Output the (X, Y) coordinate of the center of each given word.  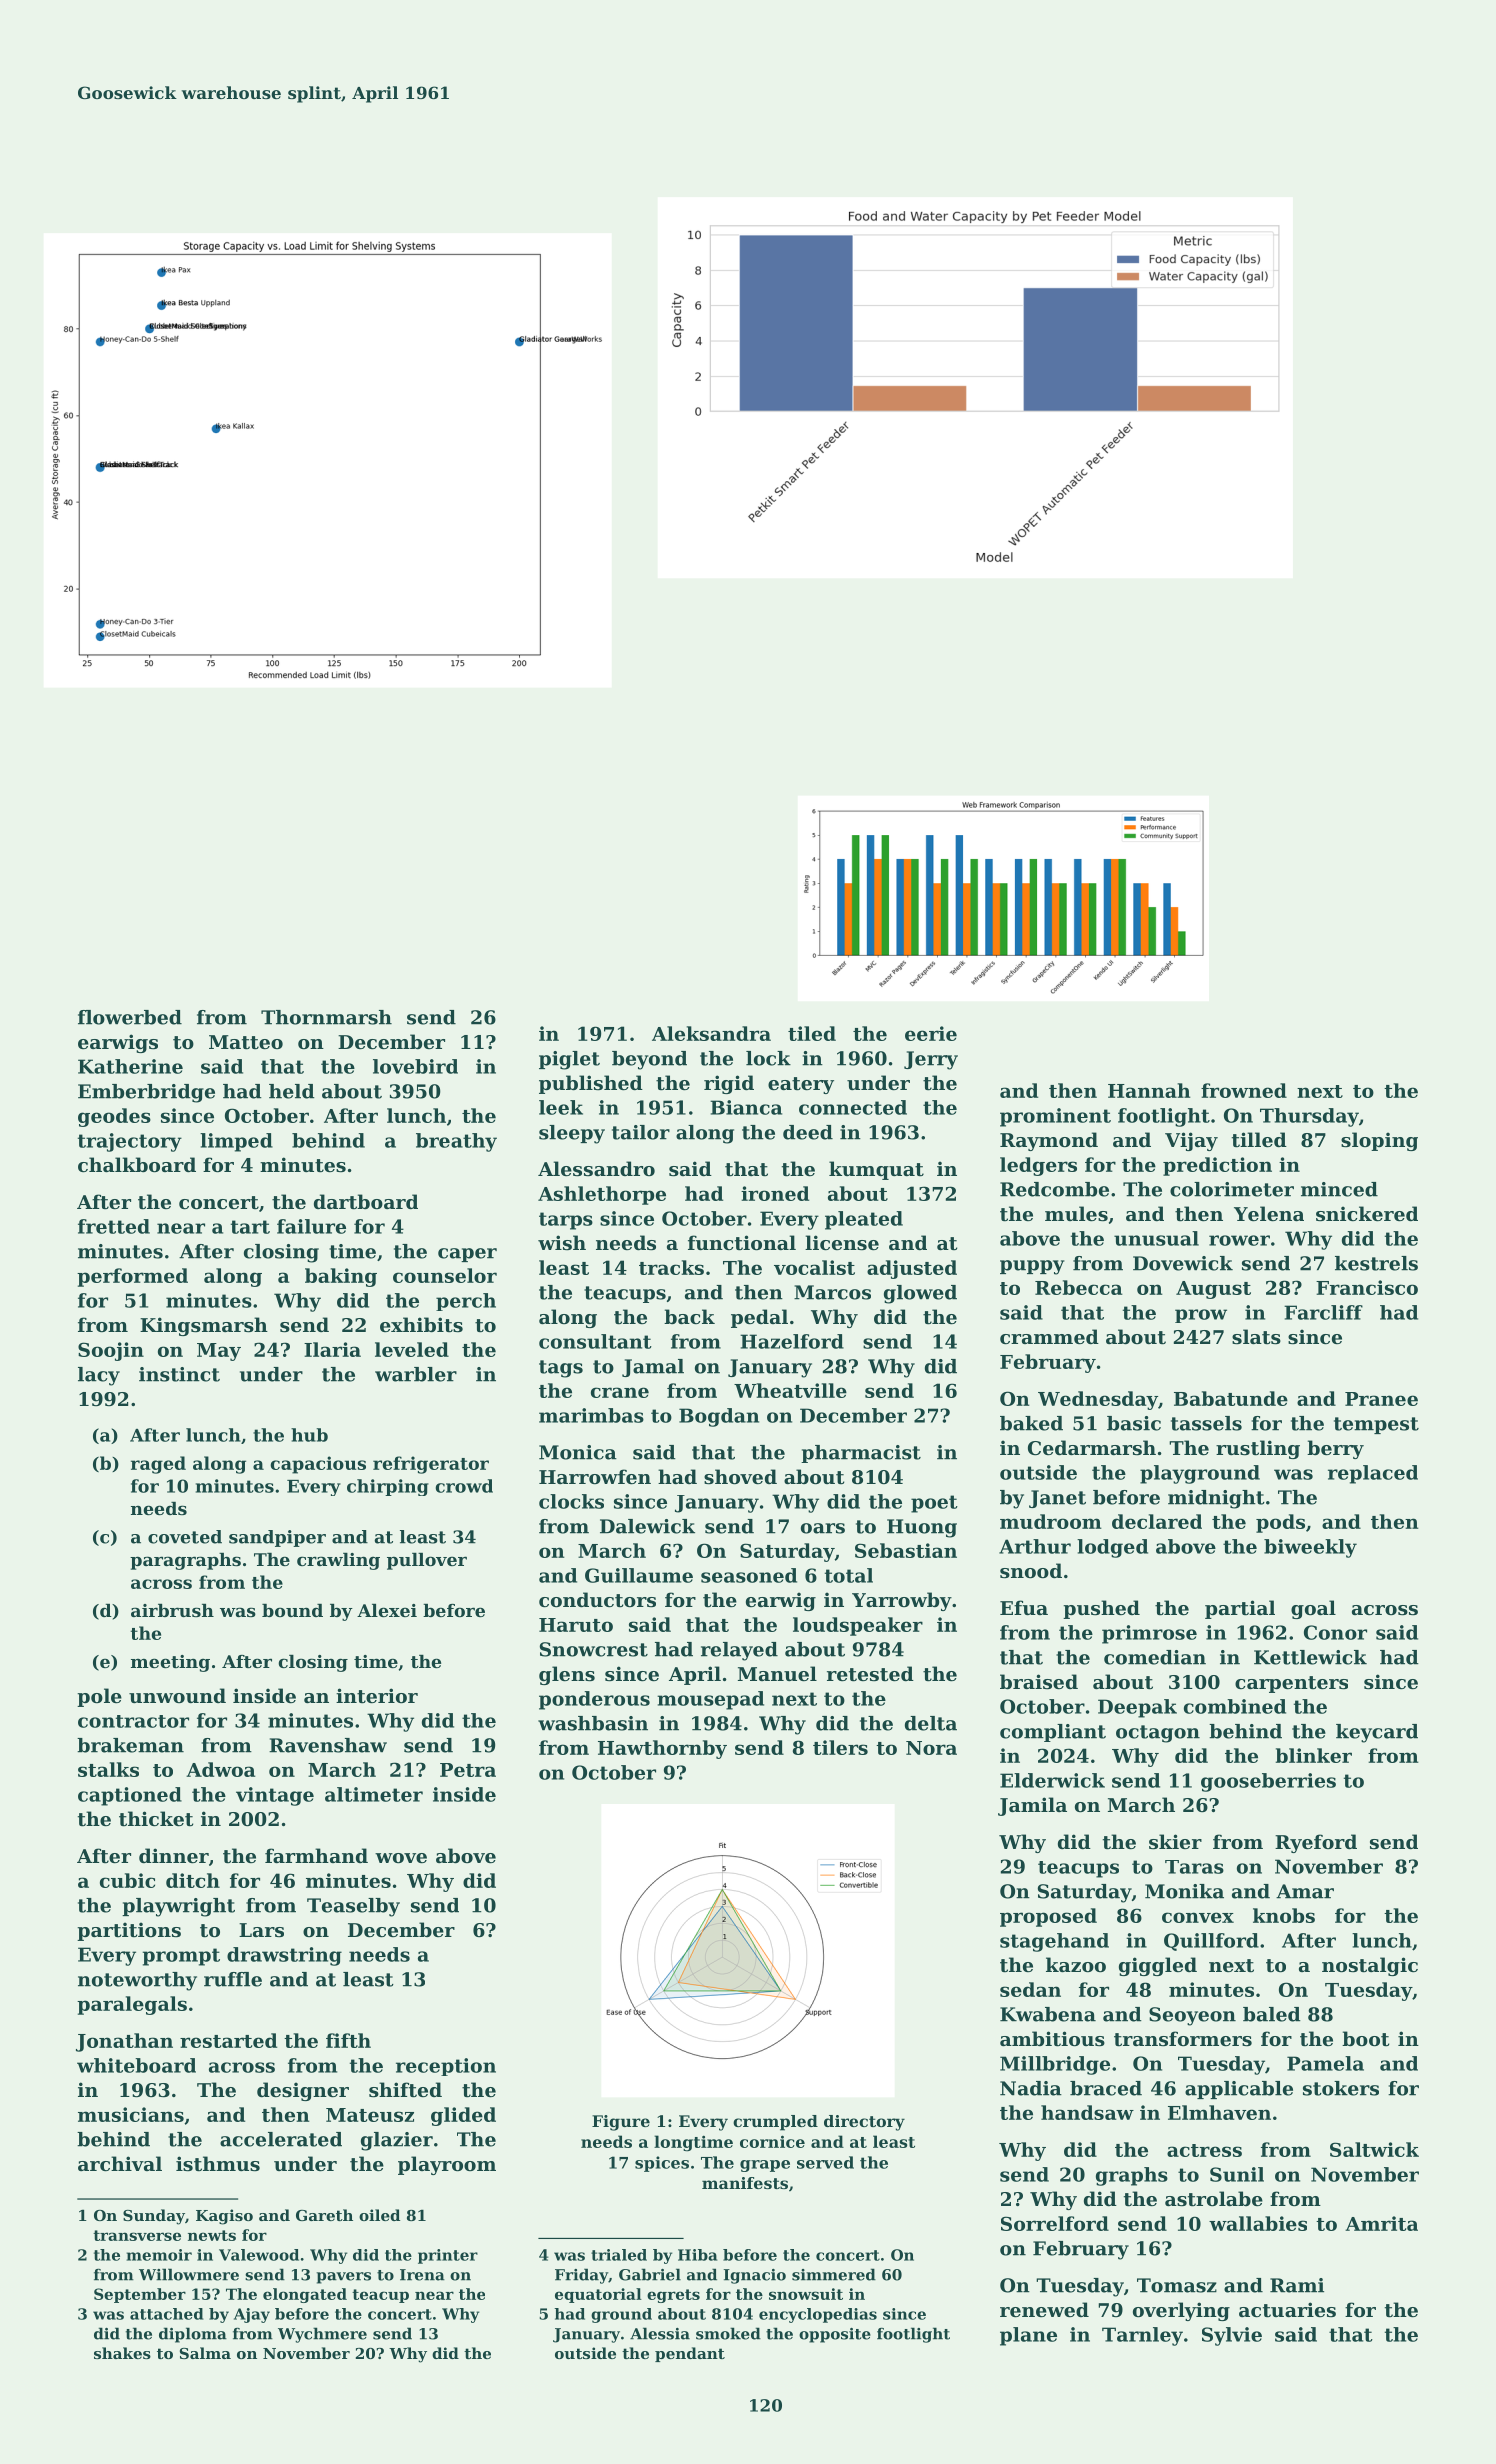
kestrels (1376, 1263)
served (825, 2162)
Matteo (246, 1042)
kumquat (876, 1170)
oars (823, 1528)
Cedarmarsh (1092, 1448)
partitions (129, 1931)
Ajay (252, 2315)
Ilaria (332, 1349)
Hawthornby (662, 1749)
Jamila (1032, 1806)
